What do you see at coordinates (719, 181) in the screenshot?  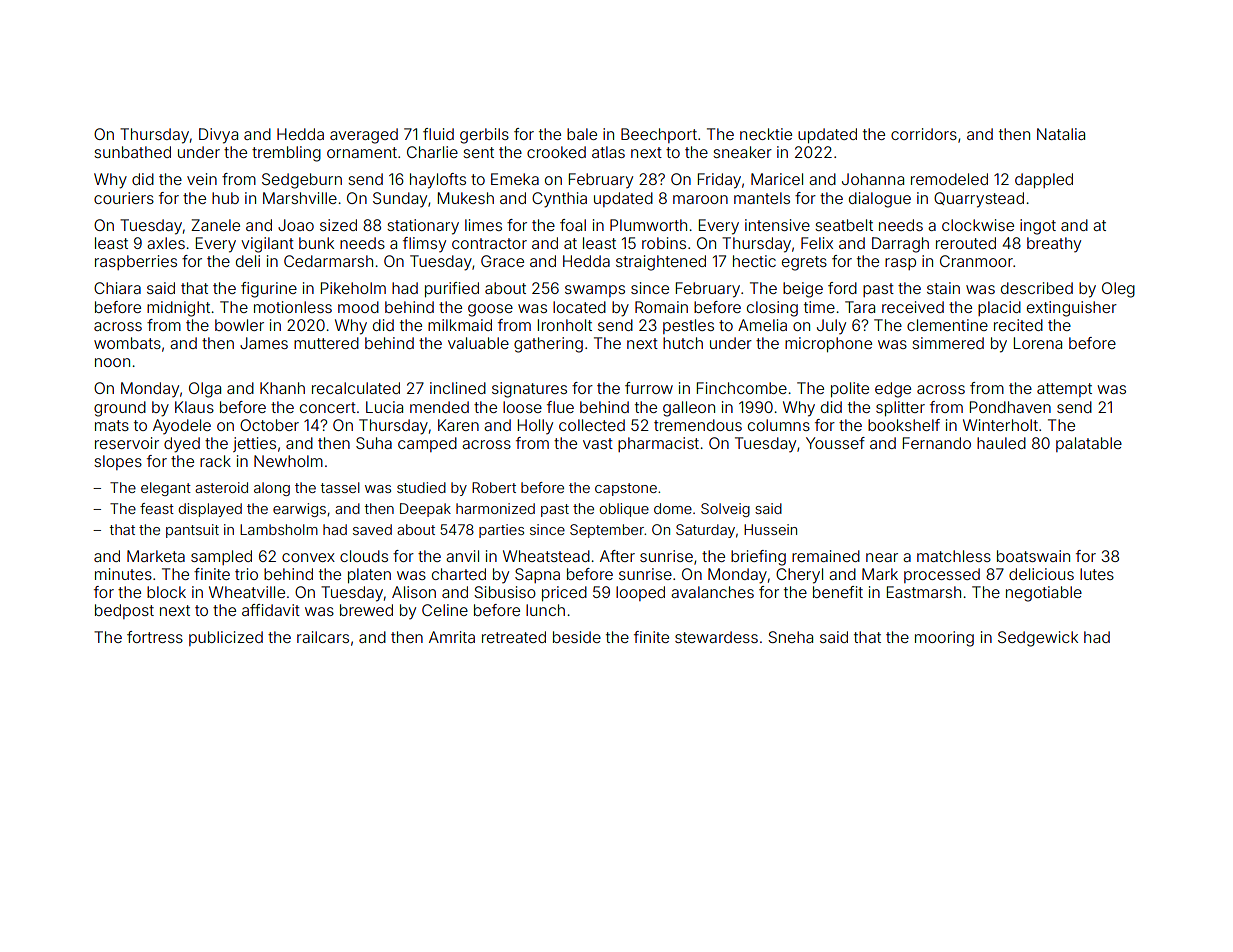 I see `Friday` at bounding box center [719, 181].
